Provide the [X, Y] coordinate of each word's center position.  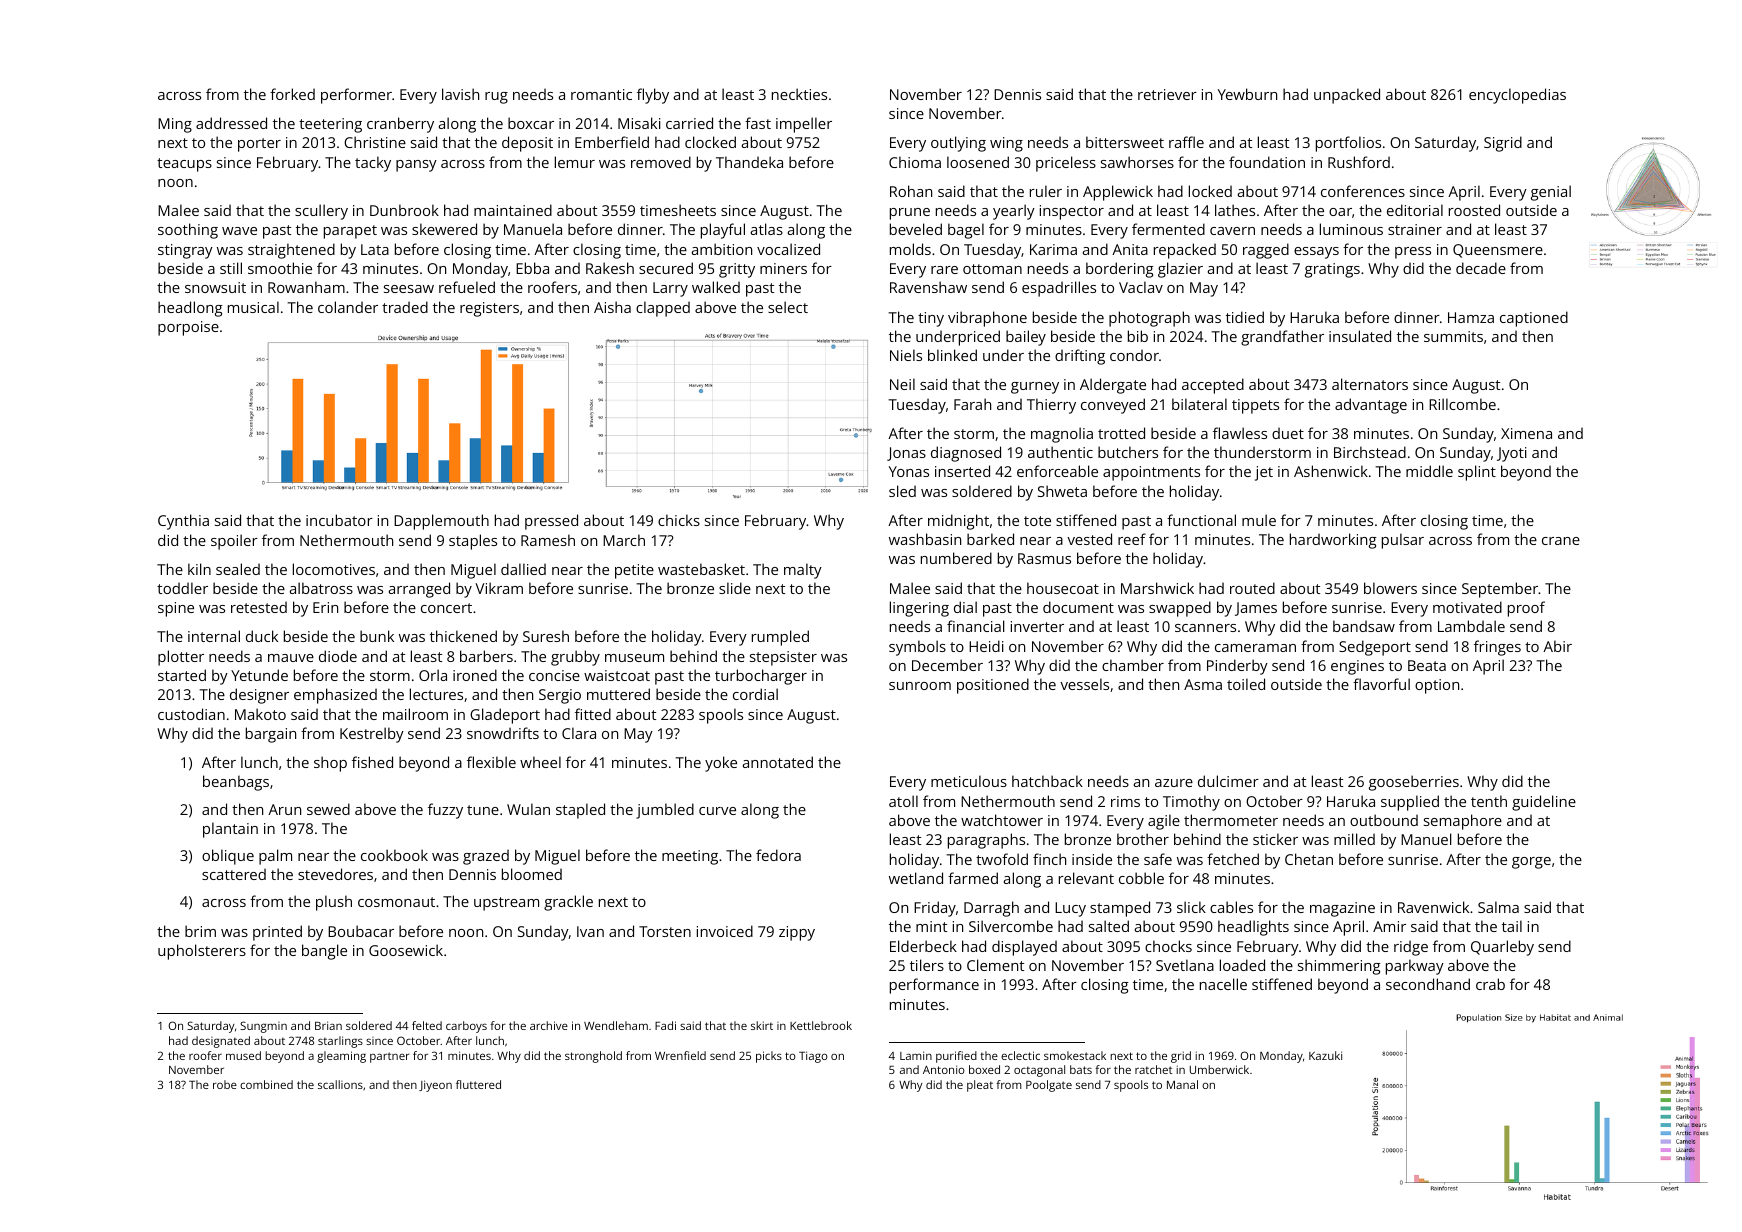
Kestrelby [372, 735]
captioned [1534, 319]
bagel [966, 231]
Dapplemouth [441, 522]
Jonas [906, 454]
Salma [1498, 907]
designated [221, 1042]
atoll [903, 801]
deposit [527, 144]
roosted [1474, 210]
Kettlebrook [821, 1025]
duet [1288, 433]
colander [348, 307]
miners [783, 268]
